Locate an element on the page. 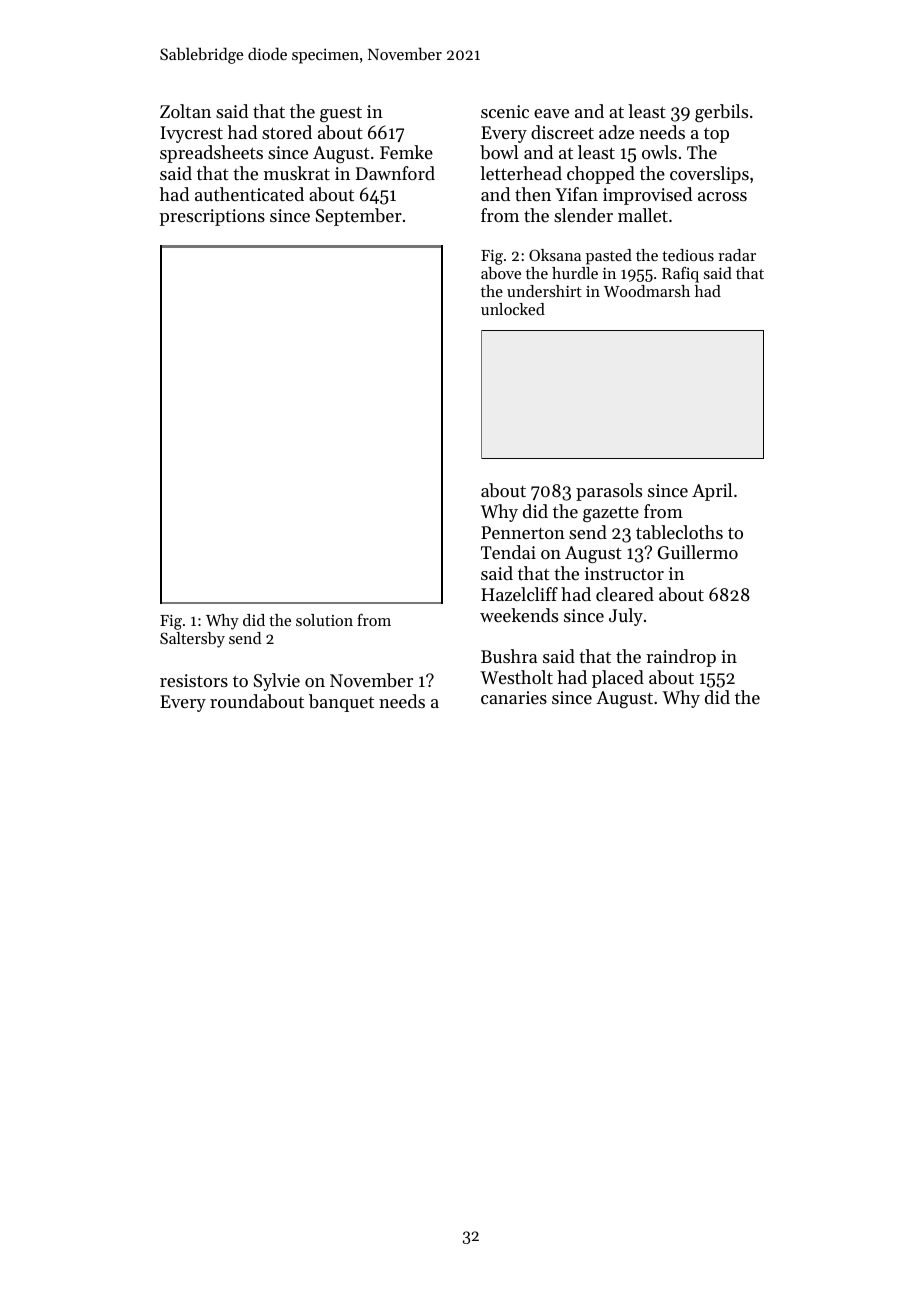 Image resolution: width=924 pixels, height=1311 pixels. April is located at coordinates (712, 492).
